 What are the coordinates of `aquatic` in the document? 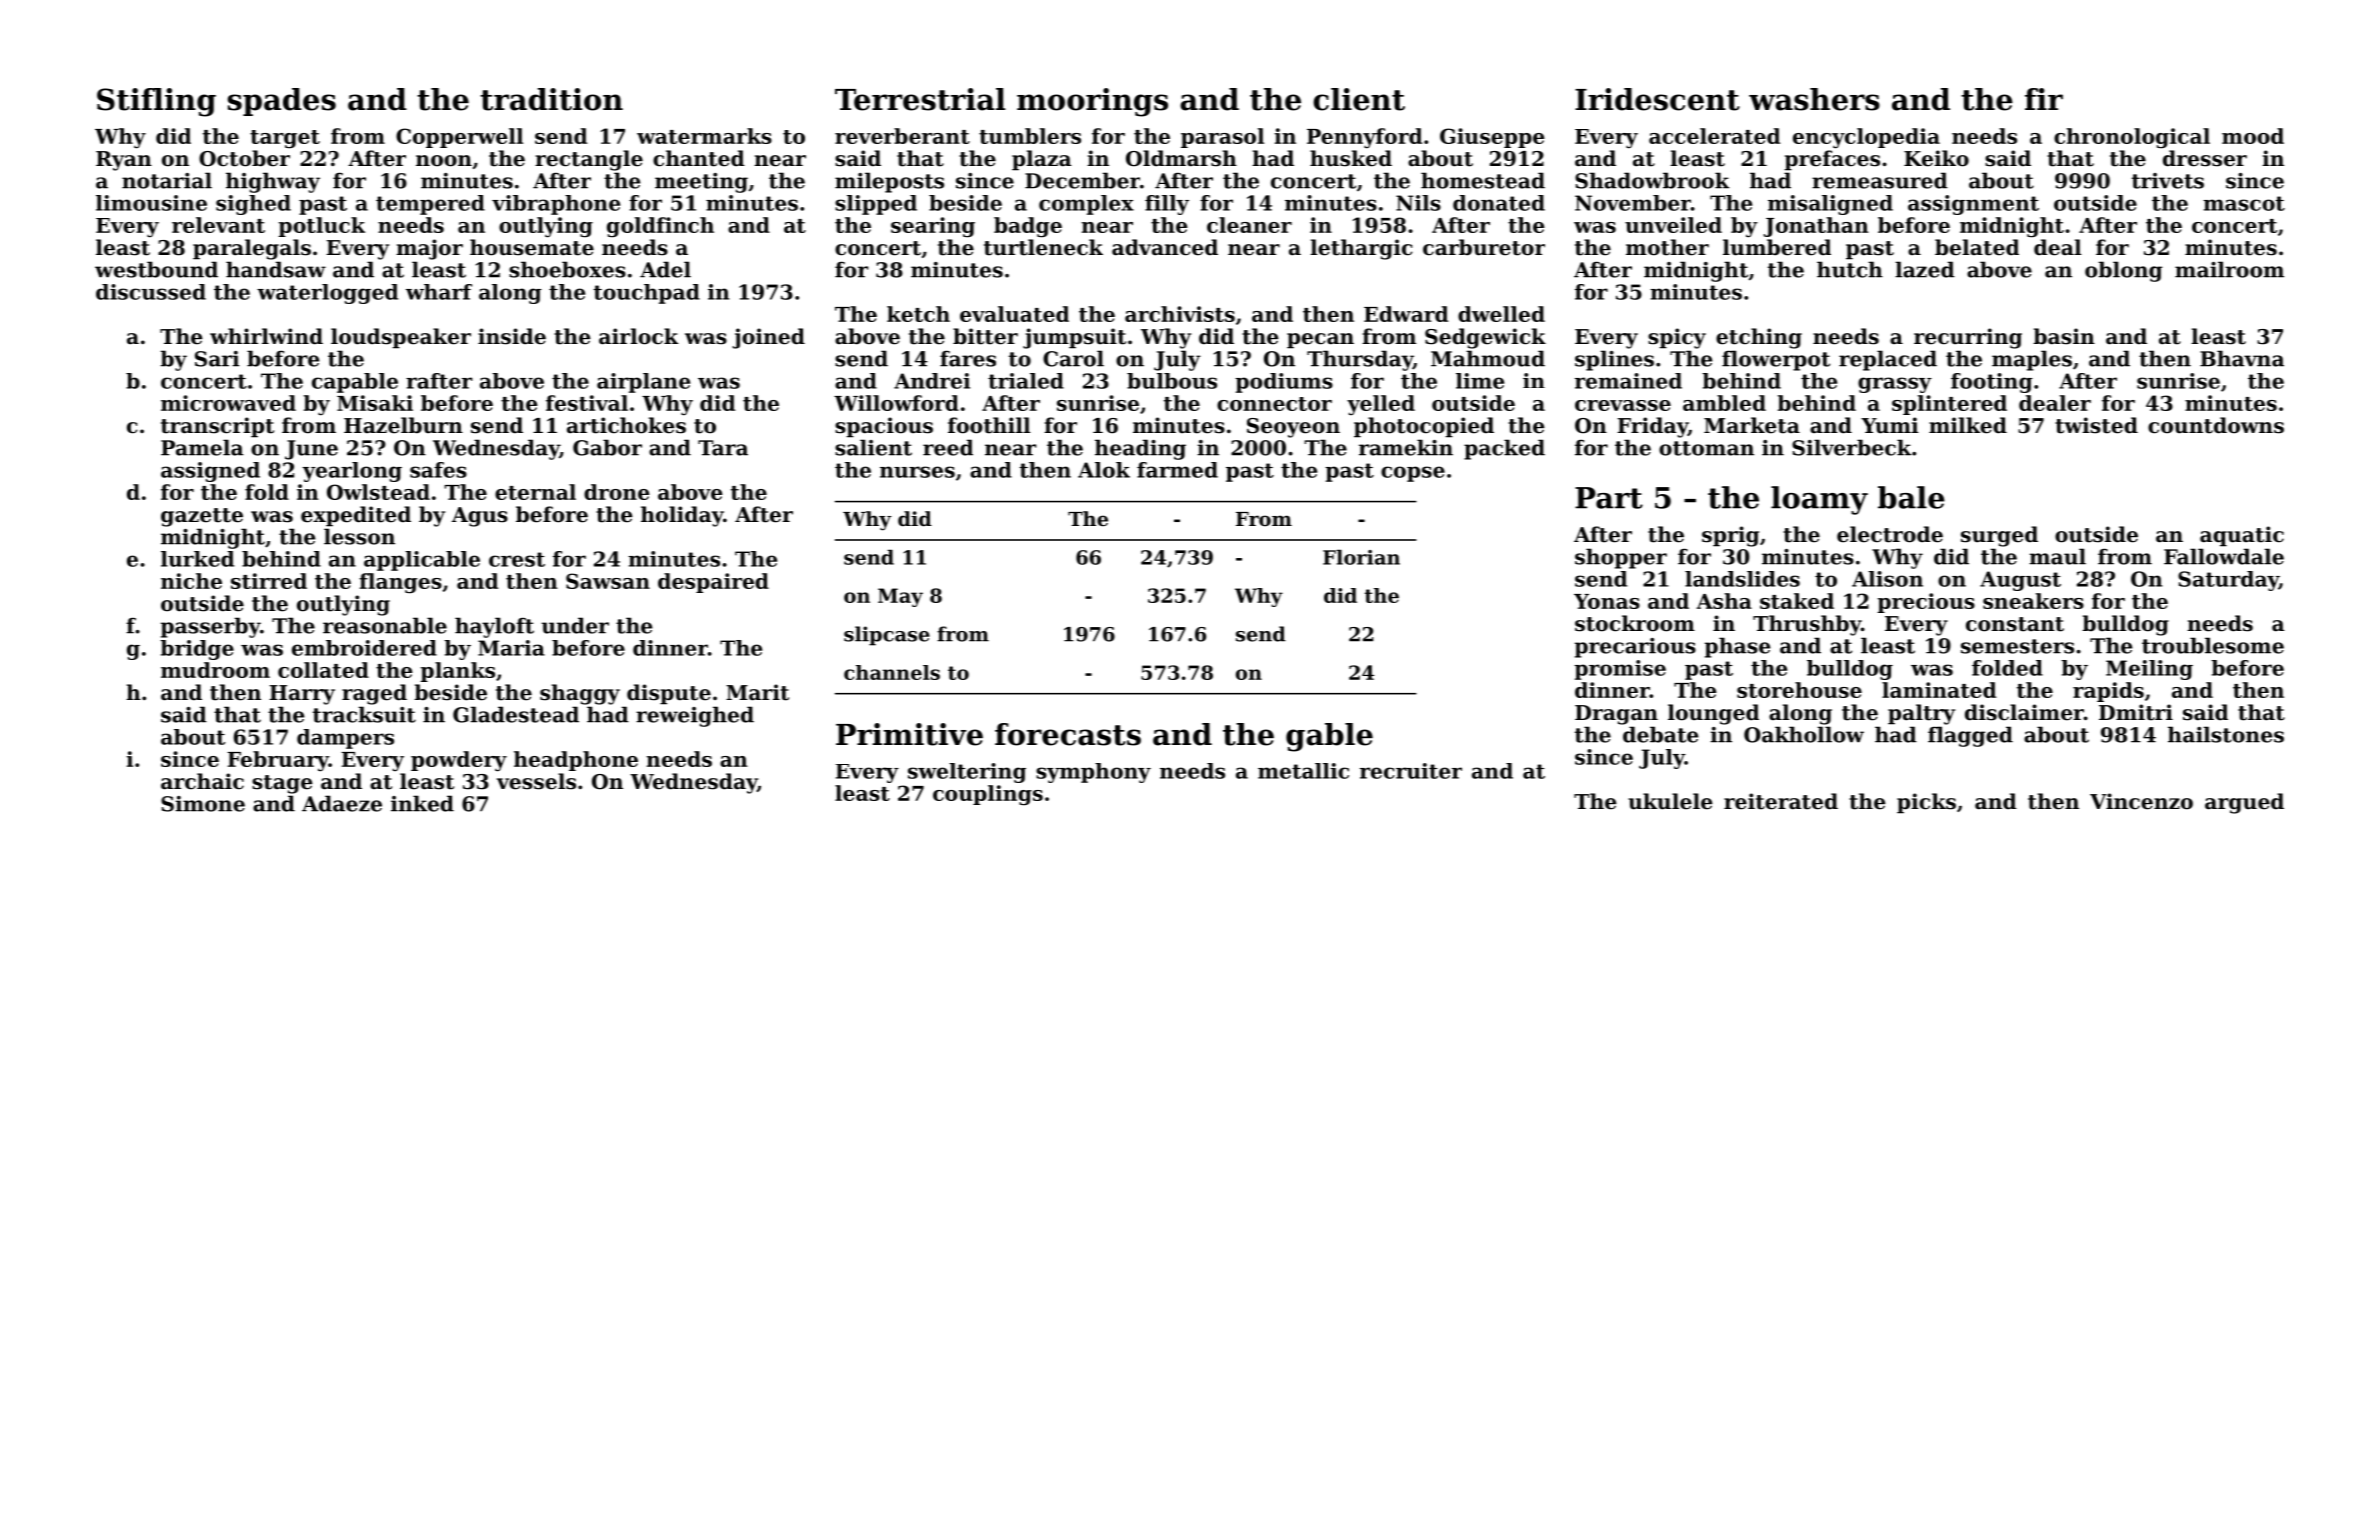 It's located at (2242, 536).
